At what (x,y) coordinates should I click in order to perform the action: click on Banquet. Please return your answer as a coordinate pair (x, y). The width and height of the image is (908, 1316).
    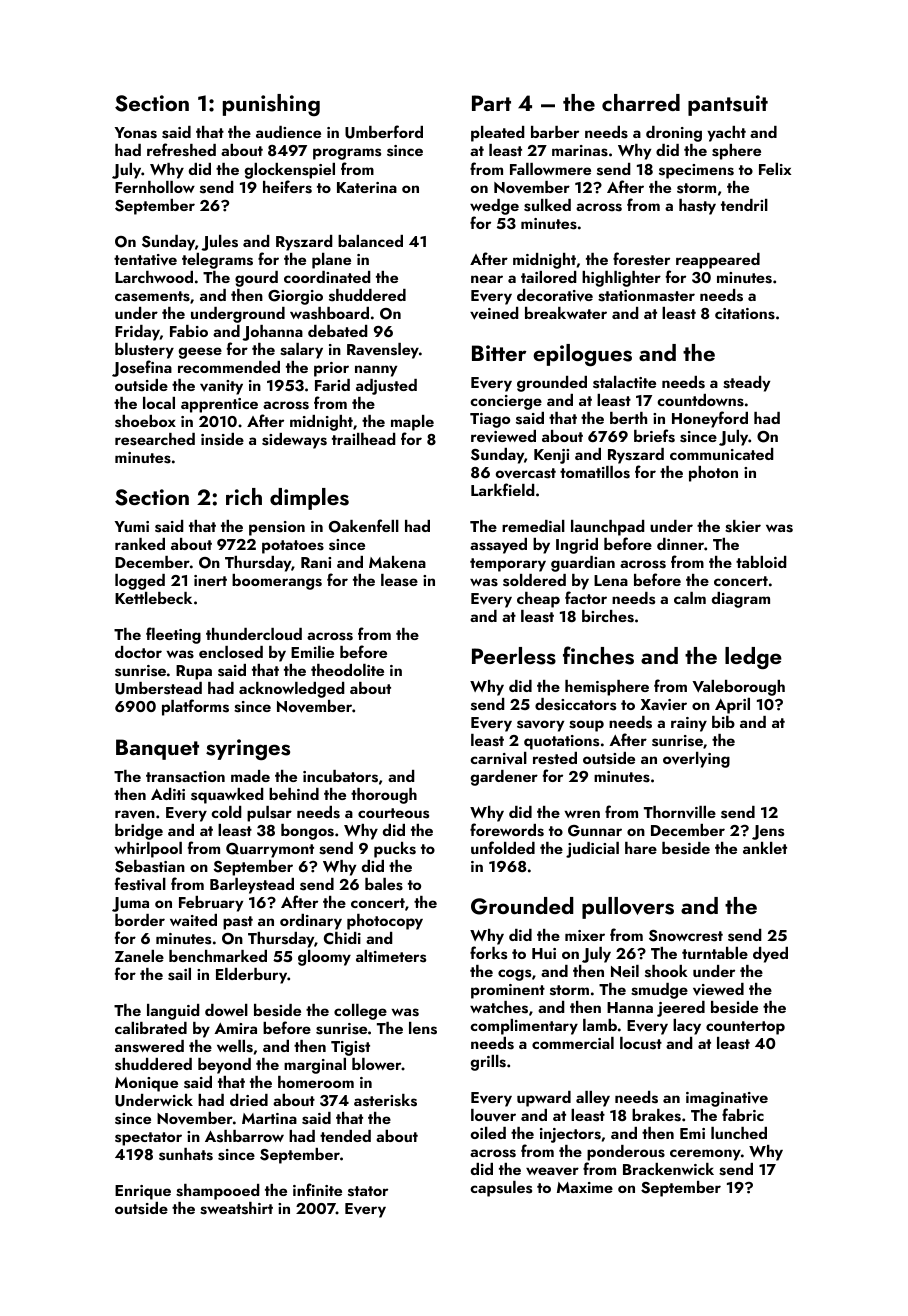
    Looking at the image, I should click on (157, 749).
